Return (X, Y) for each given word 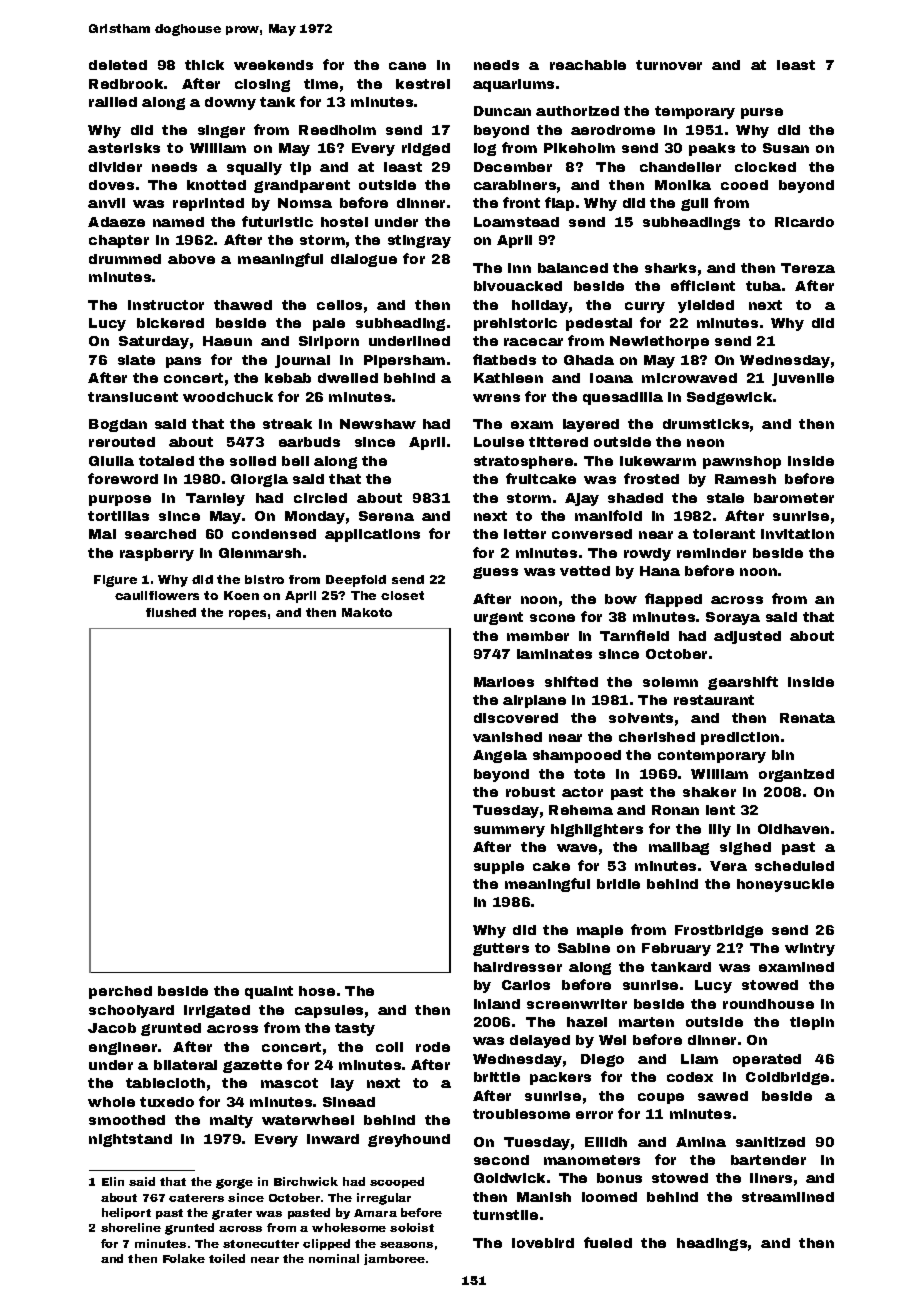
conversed (592, 534)
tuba (763, 286)
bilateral (185, 1065)
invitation (797, 534)
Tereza (808, 268)
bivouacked (518, 286)
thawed (243, 305)
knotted (216, 185)
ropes (247, 615)
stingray (419, 241)
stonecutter (261, 1244)
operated (767, 1060)
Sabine (584, 948)
